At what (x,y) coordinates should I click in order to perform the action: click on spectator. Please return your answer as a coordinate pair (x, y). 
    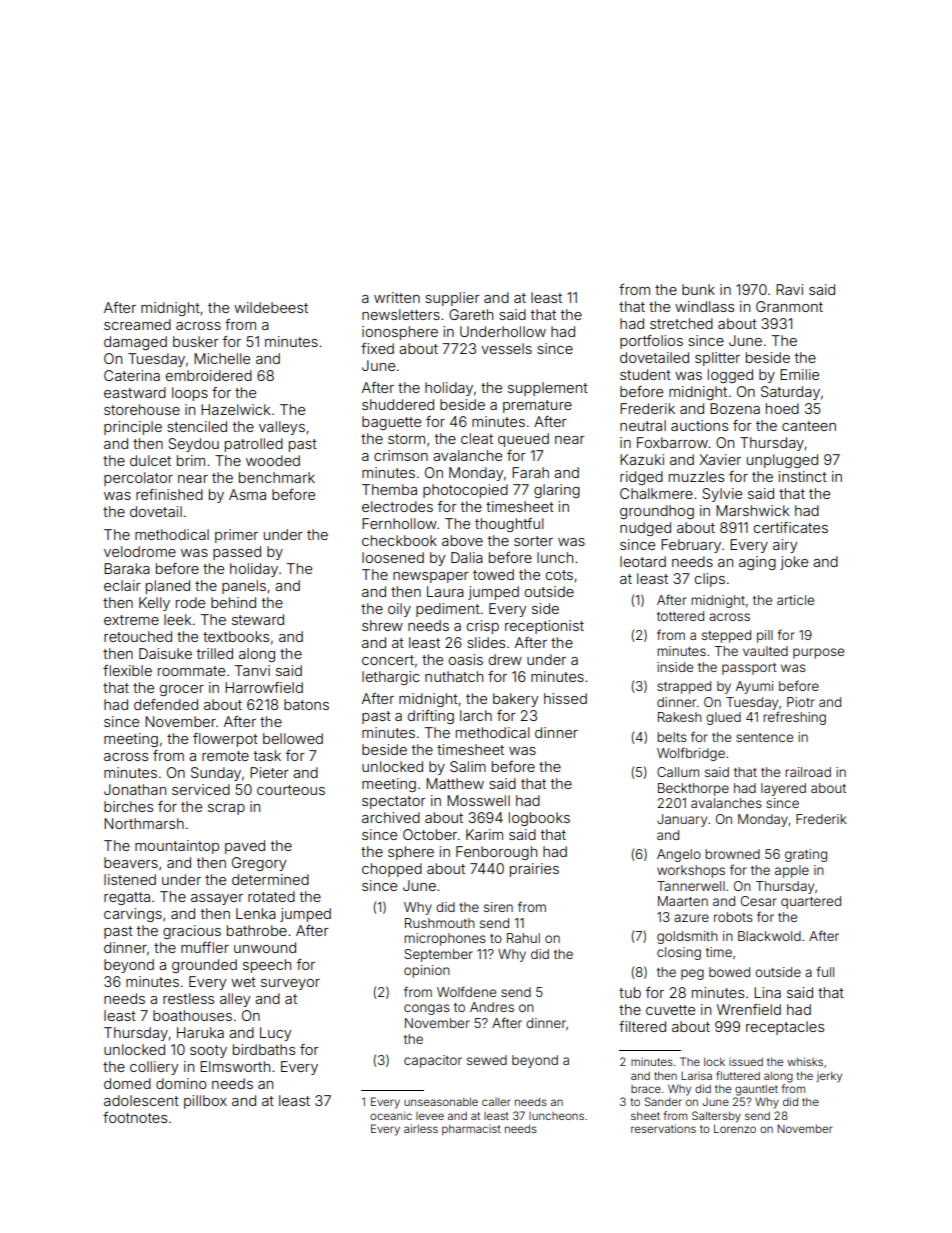
    Looking at the image, I should click on (394, 802).
